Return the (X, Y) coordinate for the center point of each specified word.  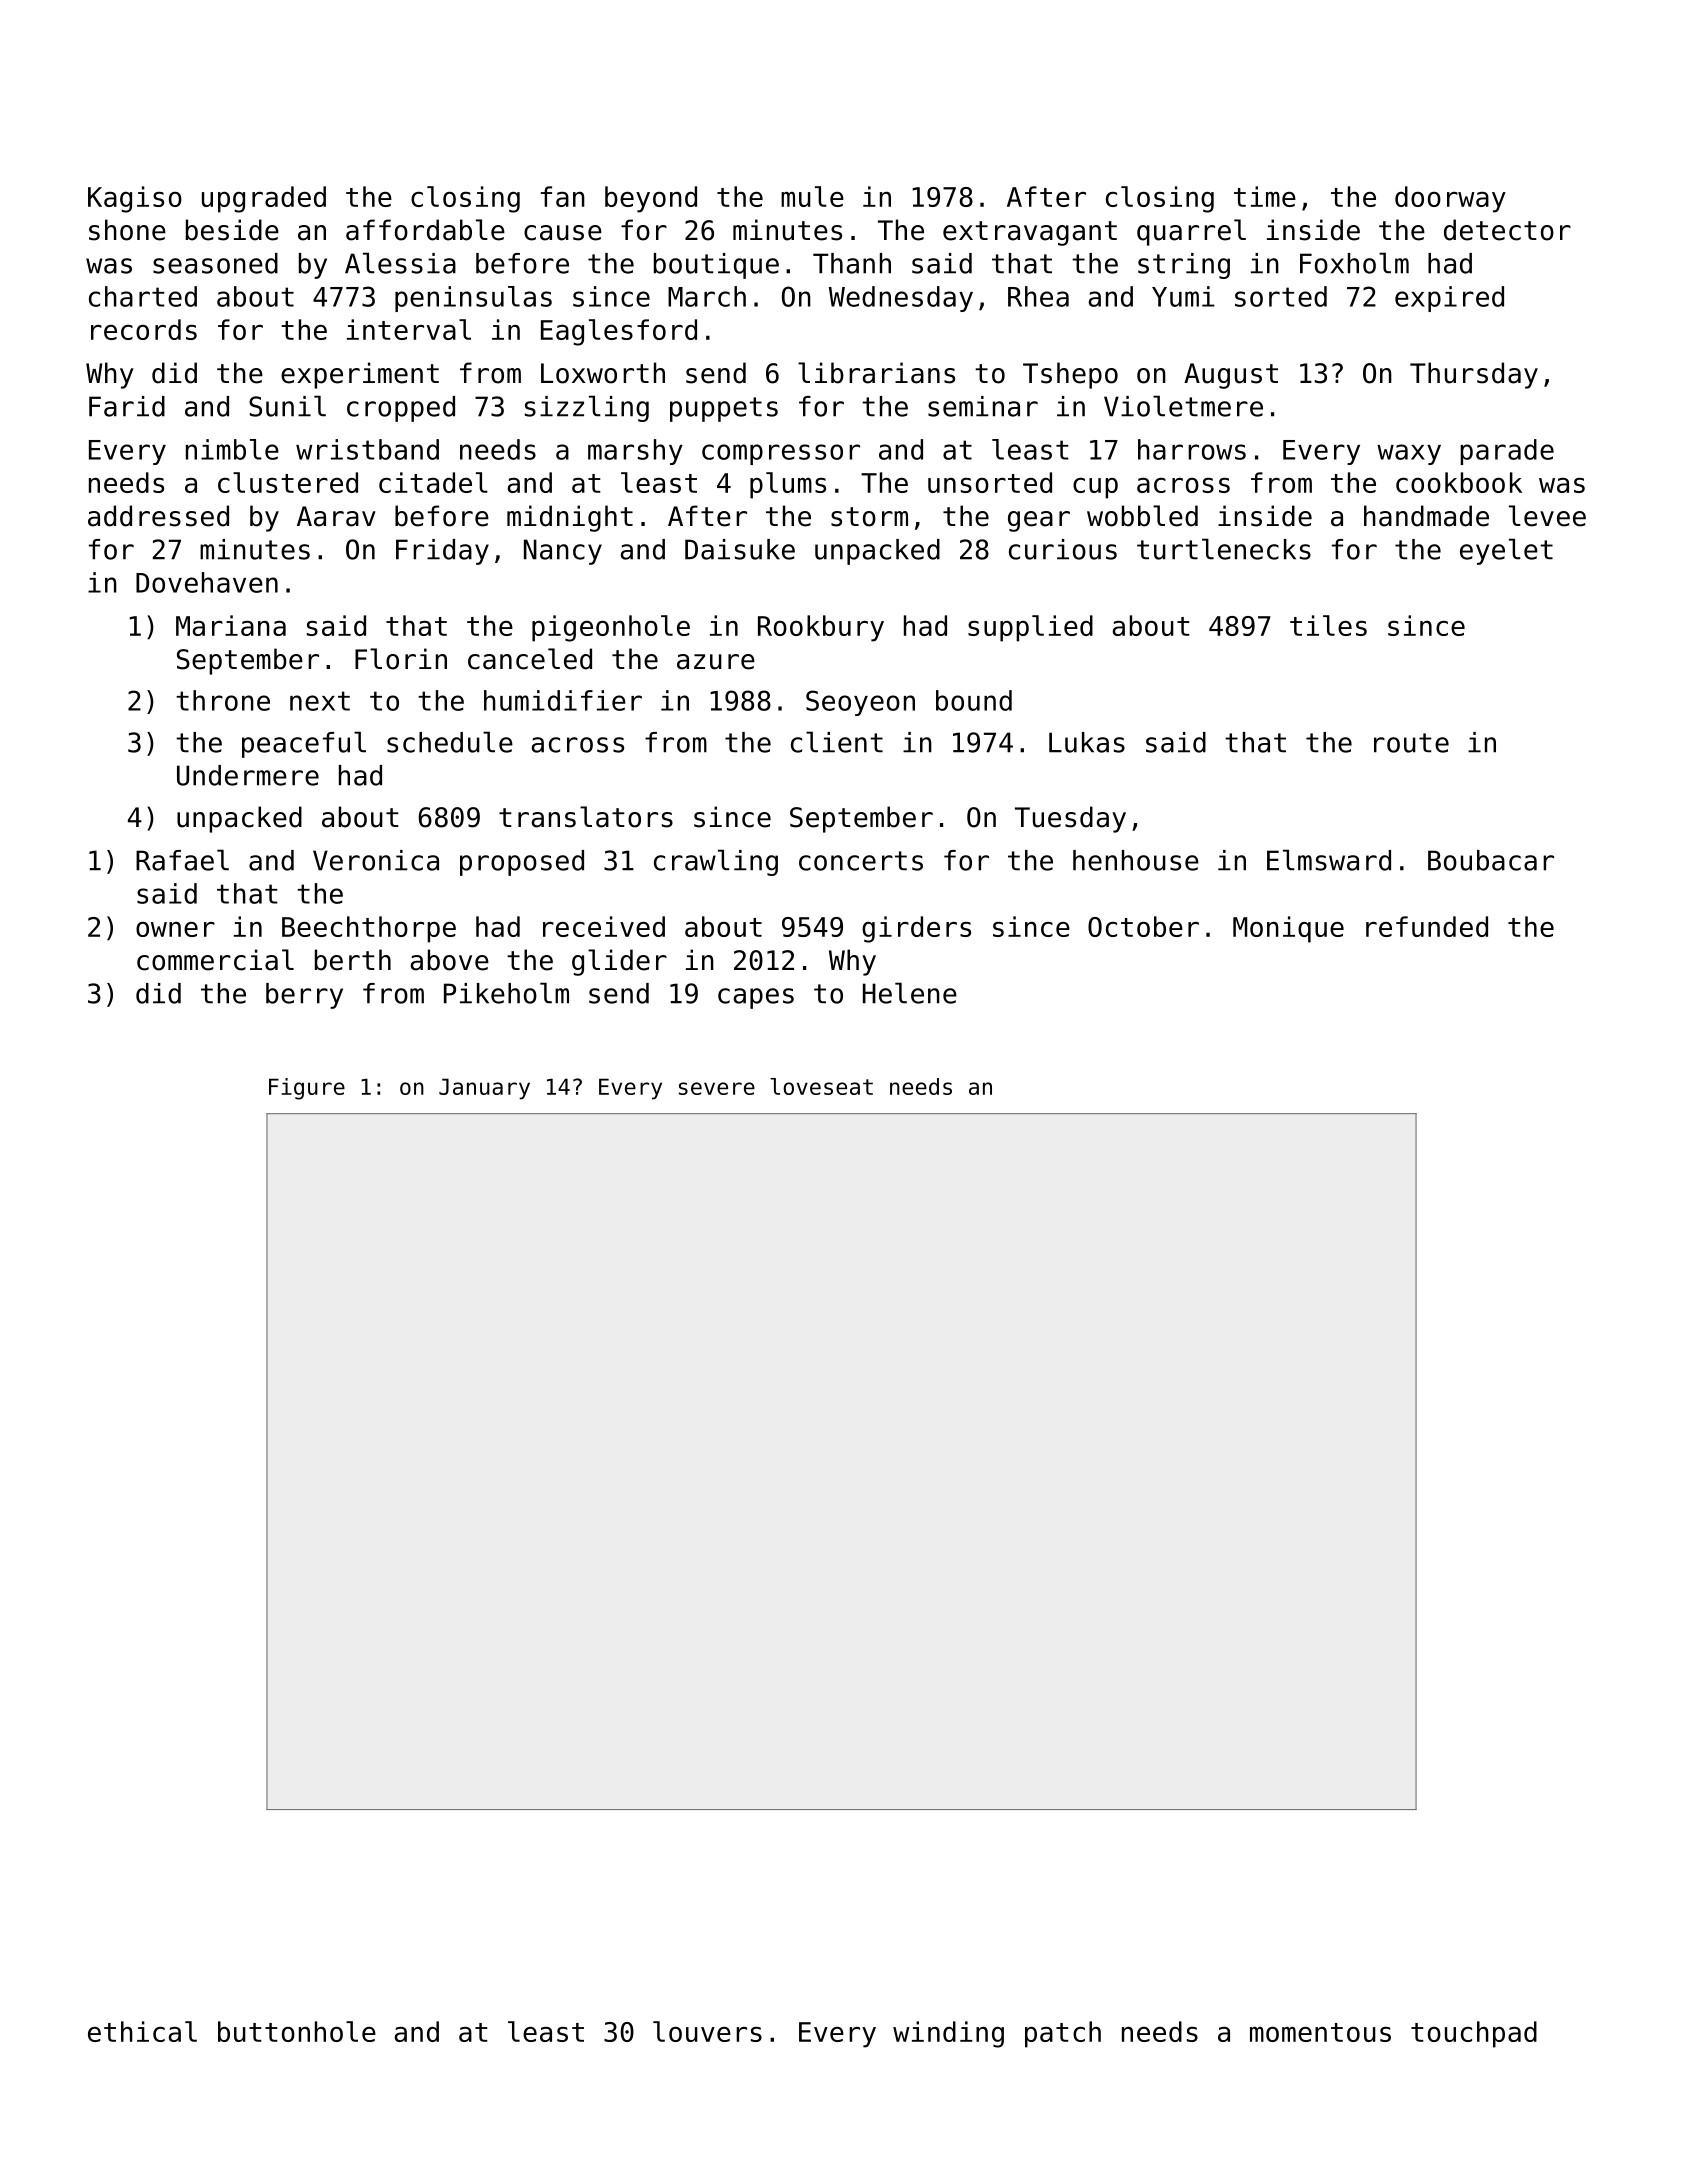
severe (717, 1088)
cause (563, 233)
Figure (307, 1089)
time (1265, 196)
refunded (1427, 926)
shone (127, 230)
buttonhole (297, 2031)
